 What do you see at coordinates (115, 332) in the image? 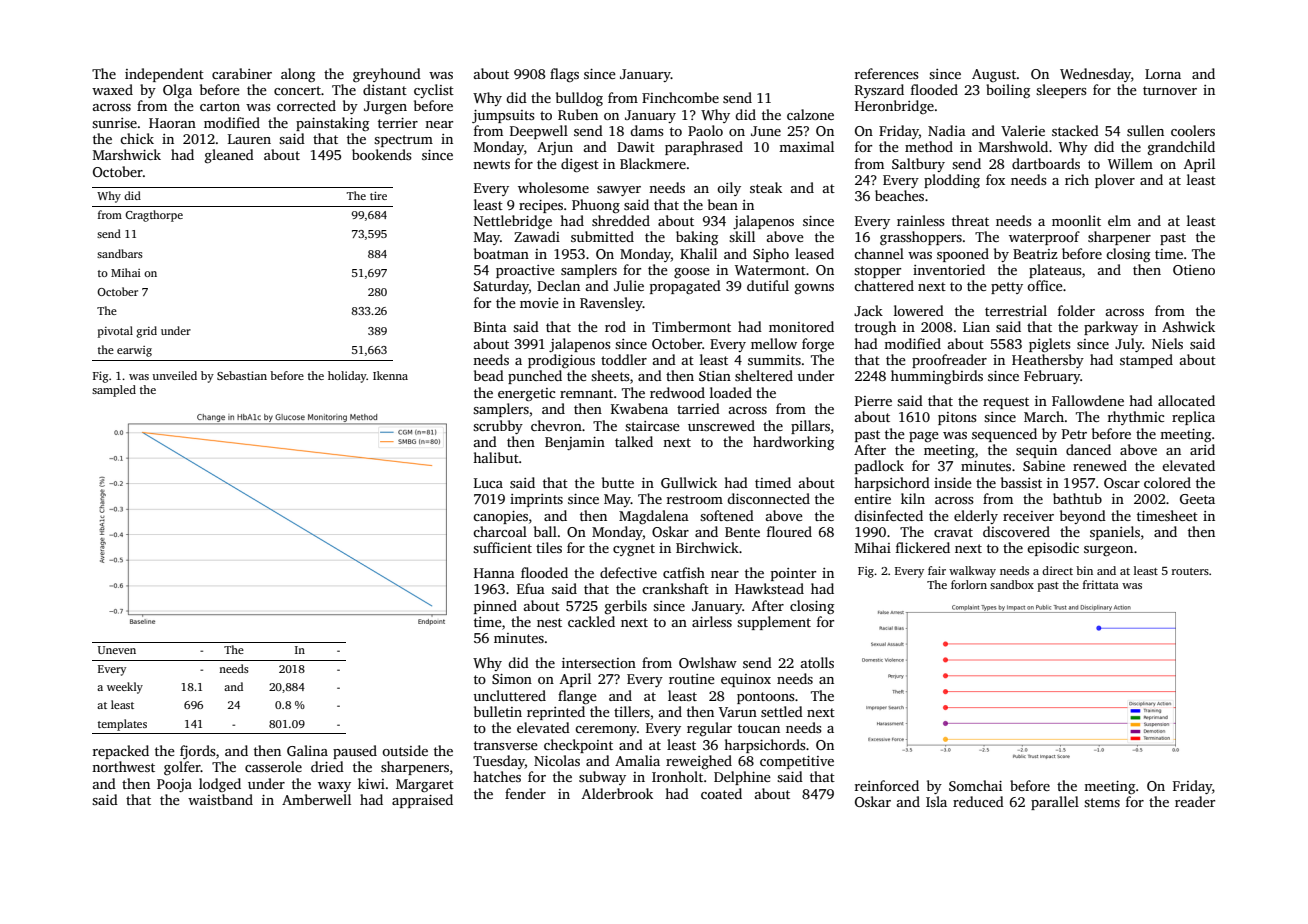
I see `pivotal` at bounding box center [115, 332].
